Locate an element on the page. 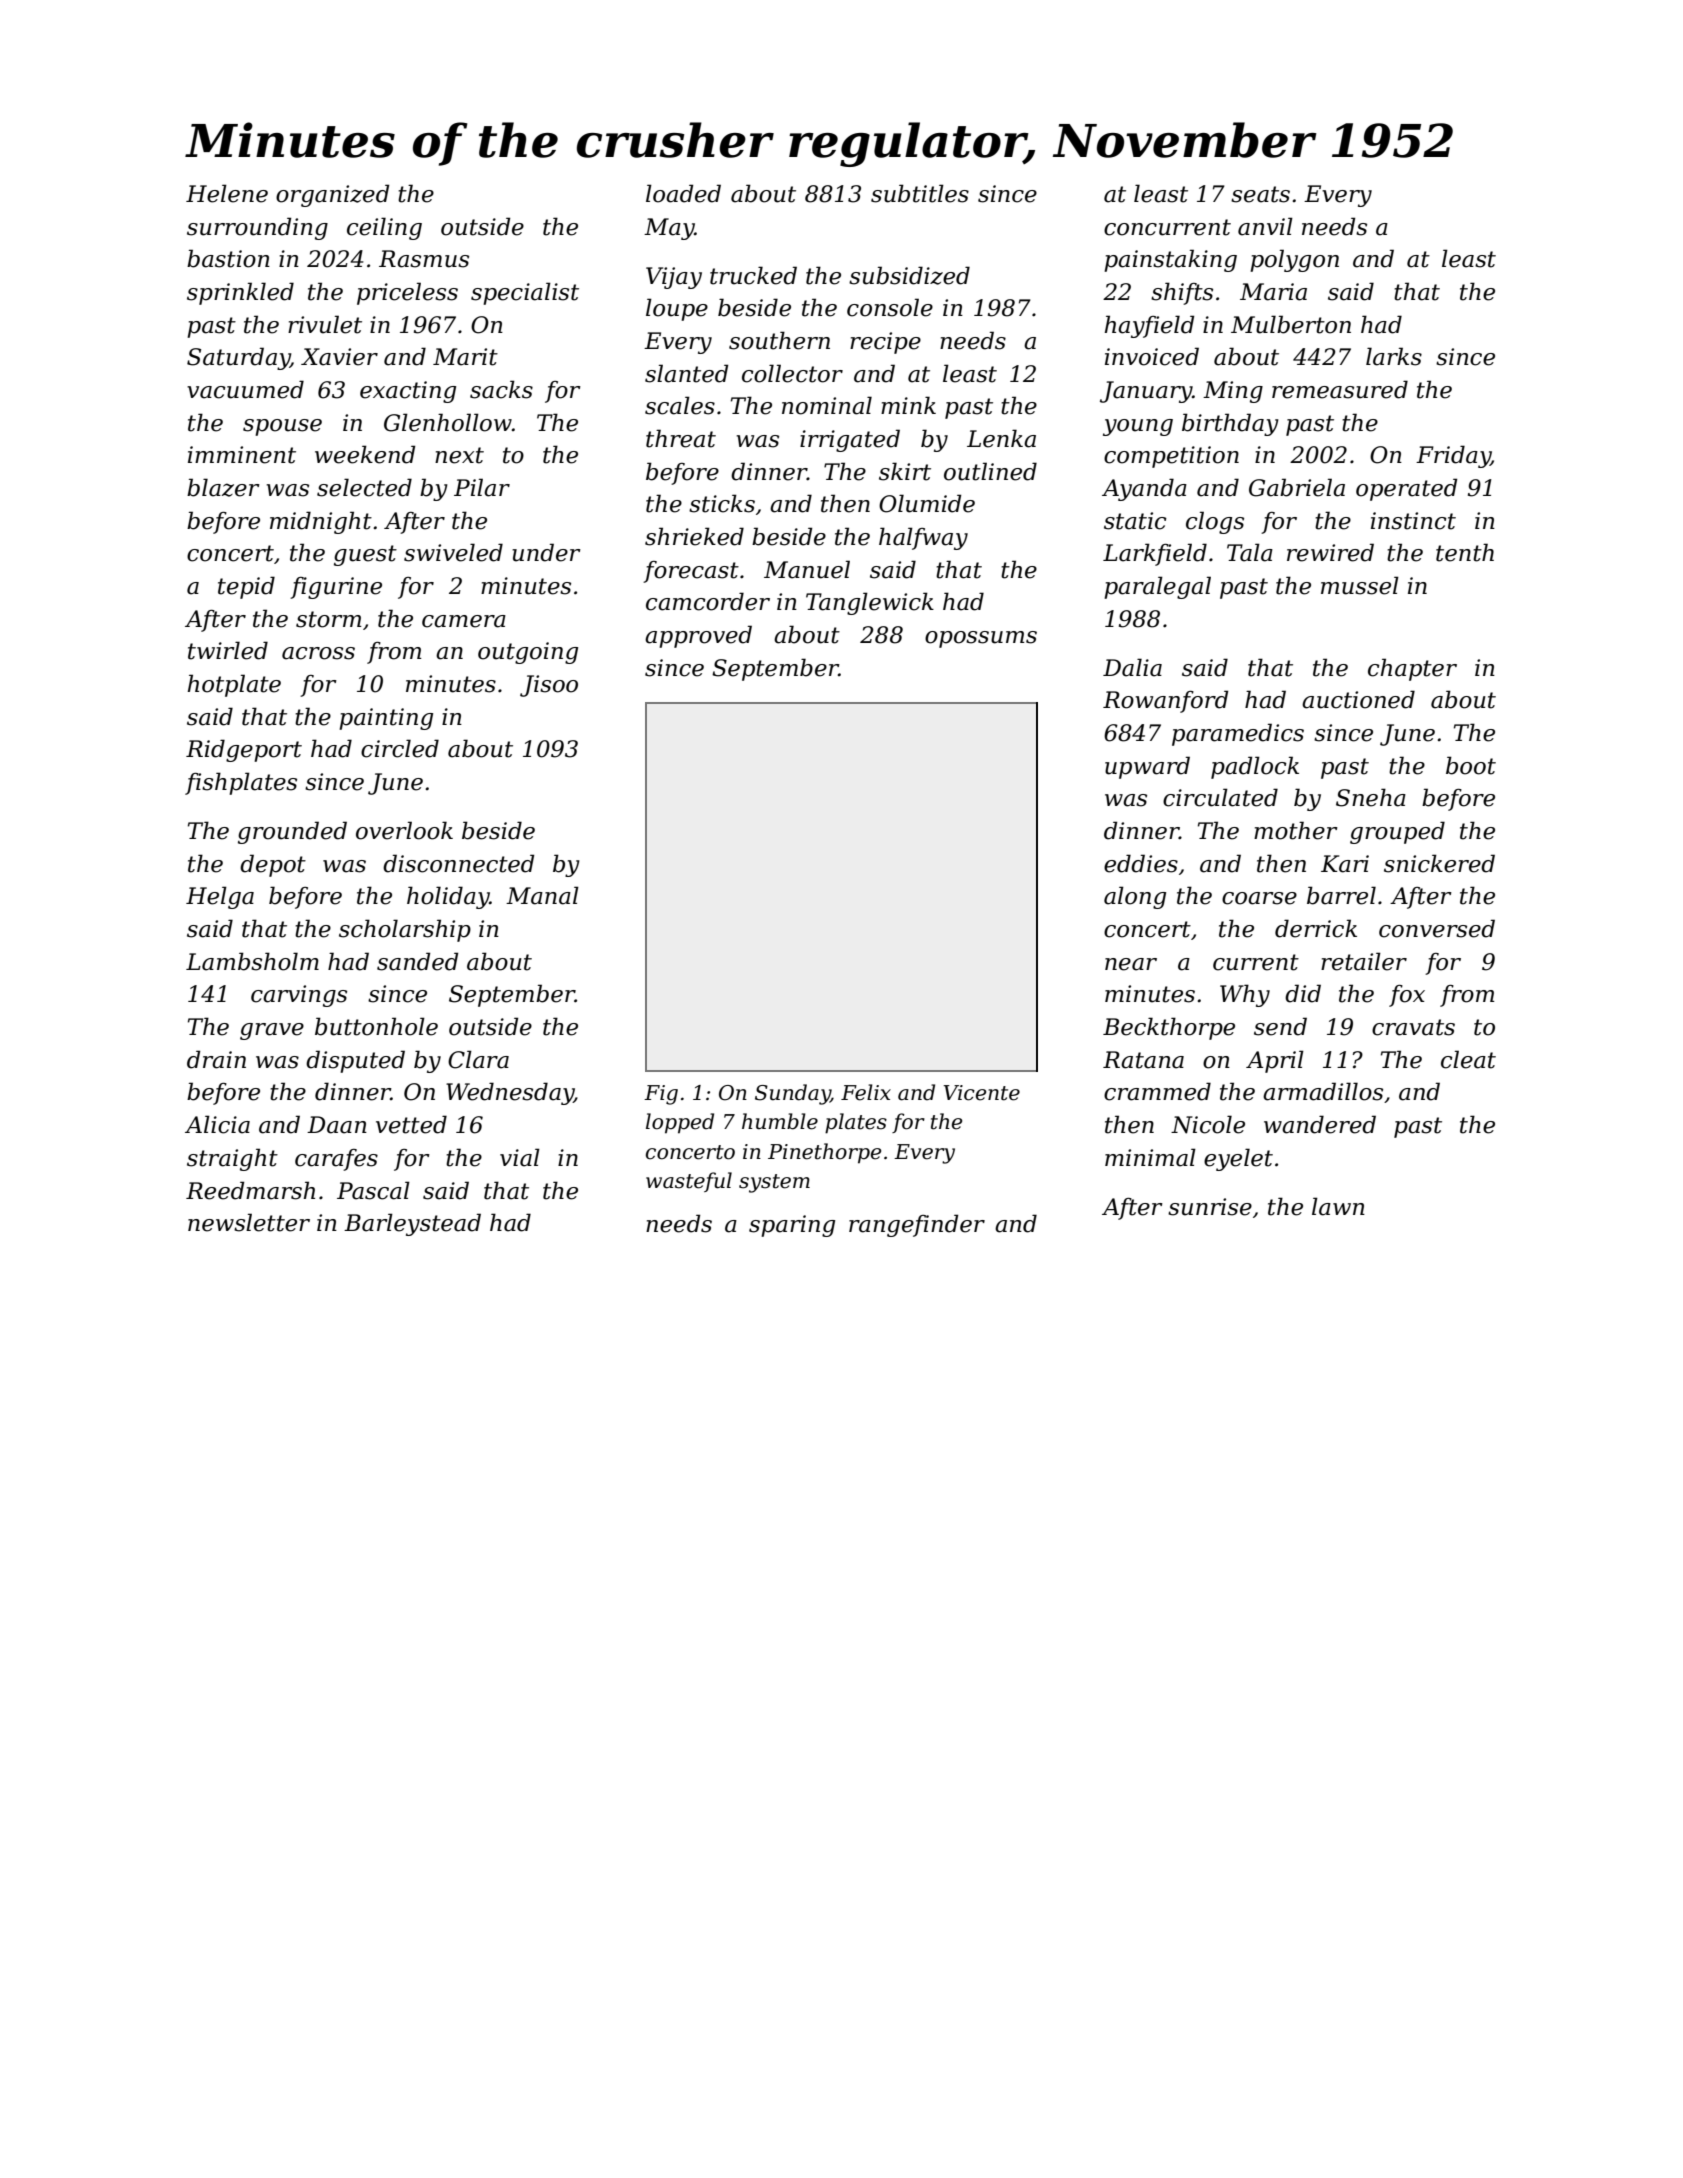  grounded is located at coordinates (292, 832).
